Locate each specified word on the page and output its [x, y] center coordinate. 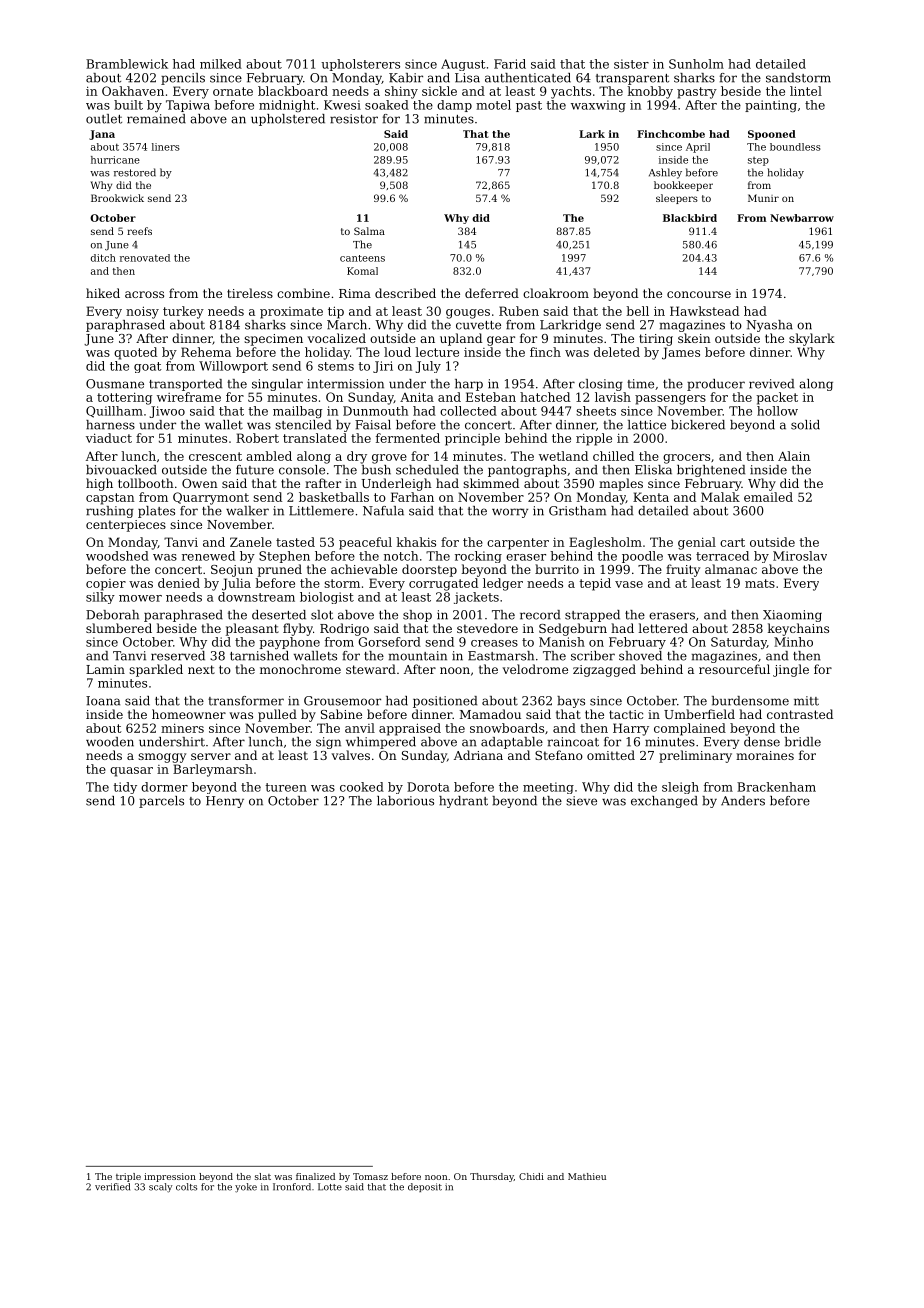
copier [106, 585]
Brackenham [776, 787]
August [463, 65]
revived [771, 384]
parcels [161, 802]
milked [221, 64]
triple [128, 1177]
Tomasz [370, 1176]
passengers [670, 400]
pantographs [527, 471]
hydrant [463, 802]
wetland [563, 456]
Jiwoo [167, 412]
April [698, 148]
